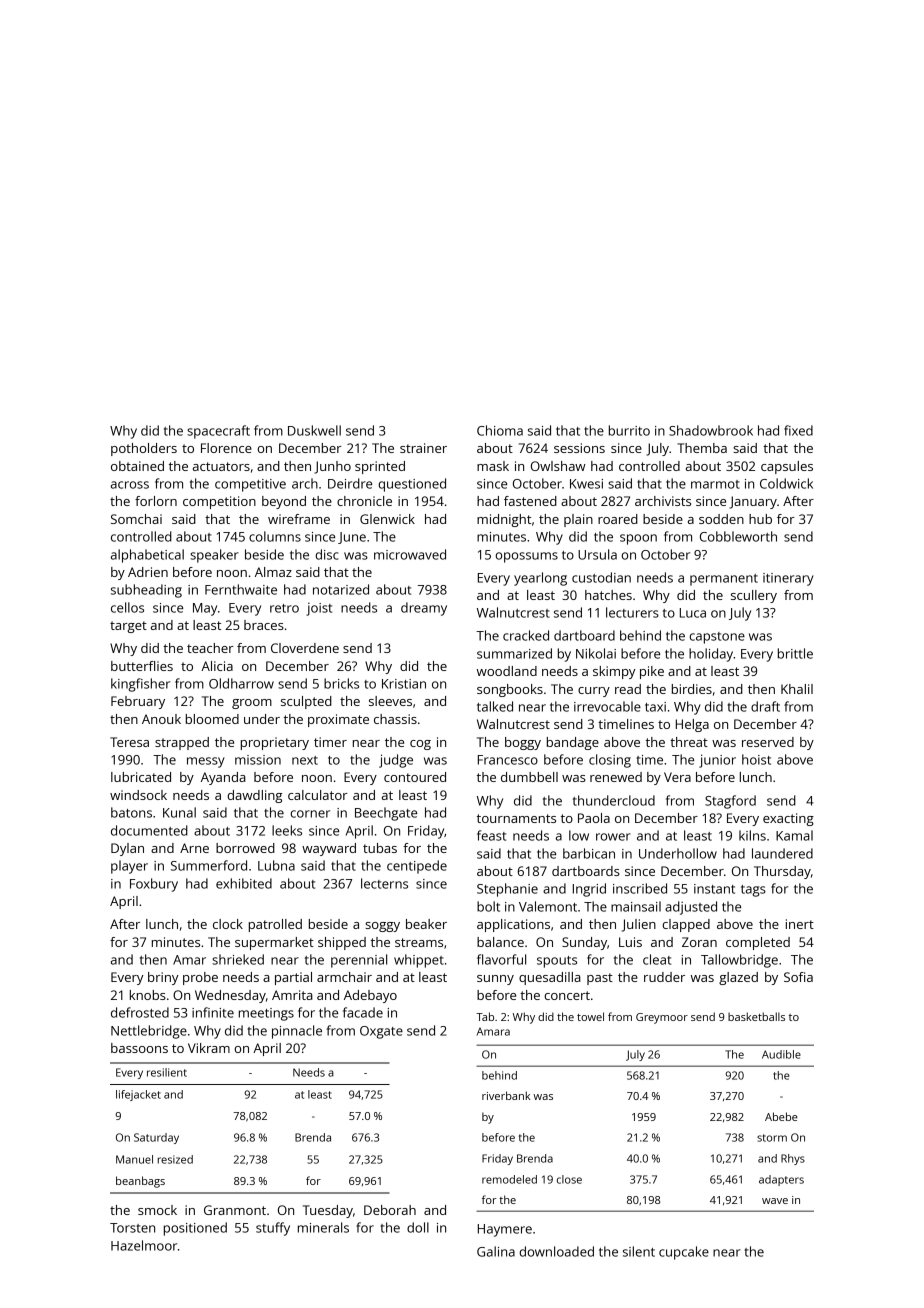 This screenshot has width=924, height=1308. I want to click on mask, so click(493, 466).
